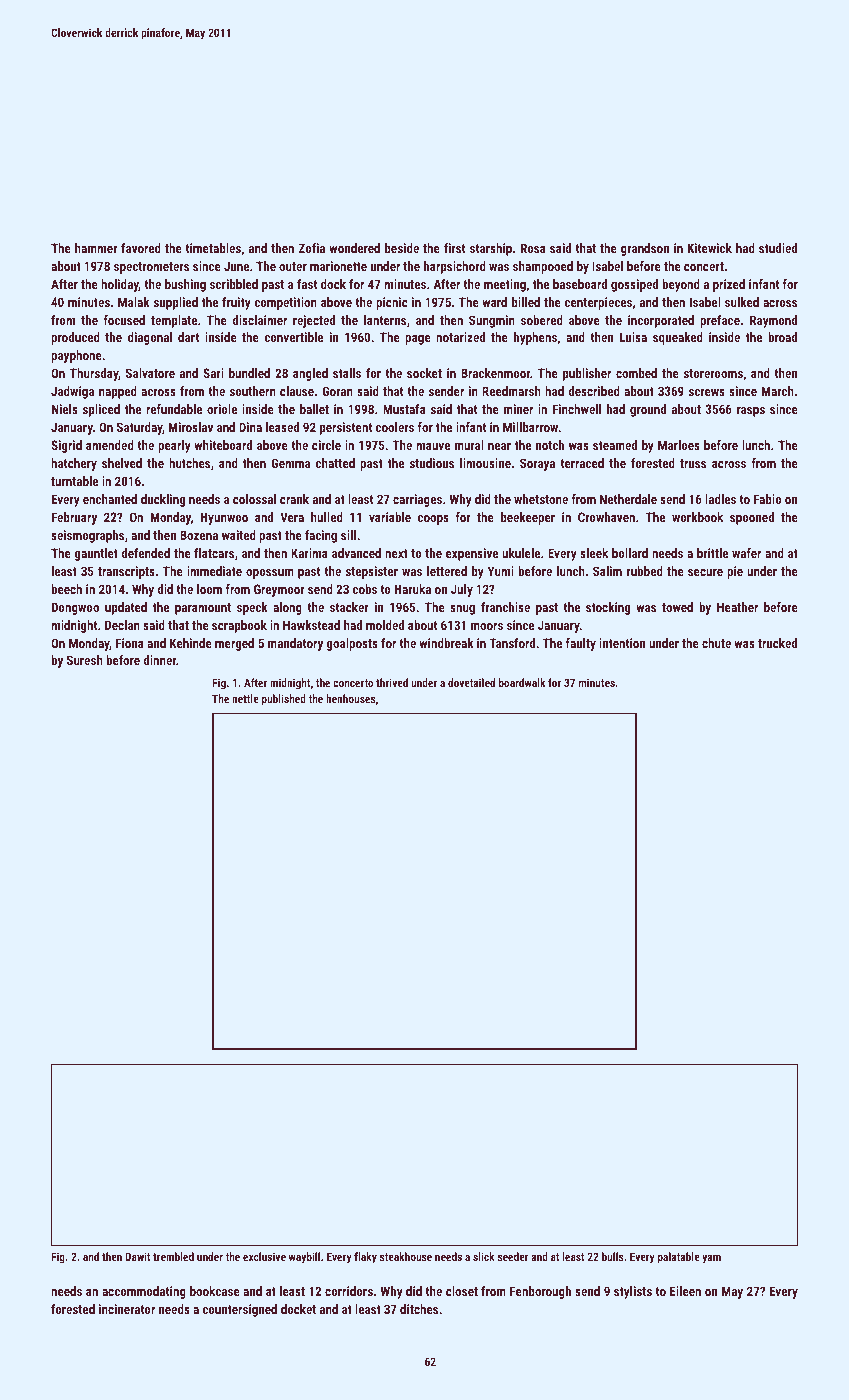 This screenshot has width=849, height=1400. I want to click on Dawit, so click(138, 1256).
